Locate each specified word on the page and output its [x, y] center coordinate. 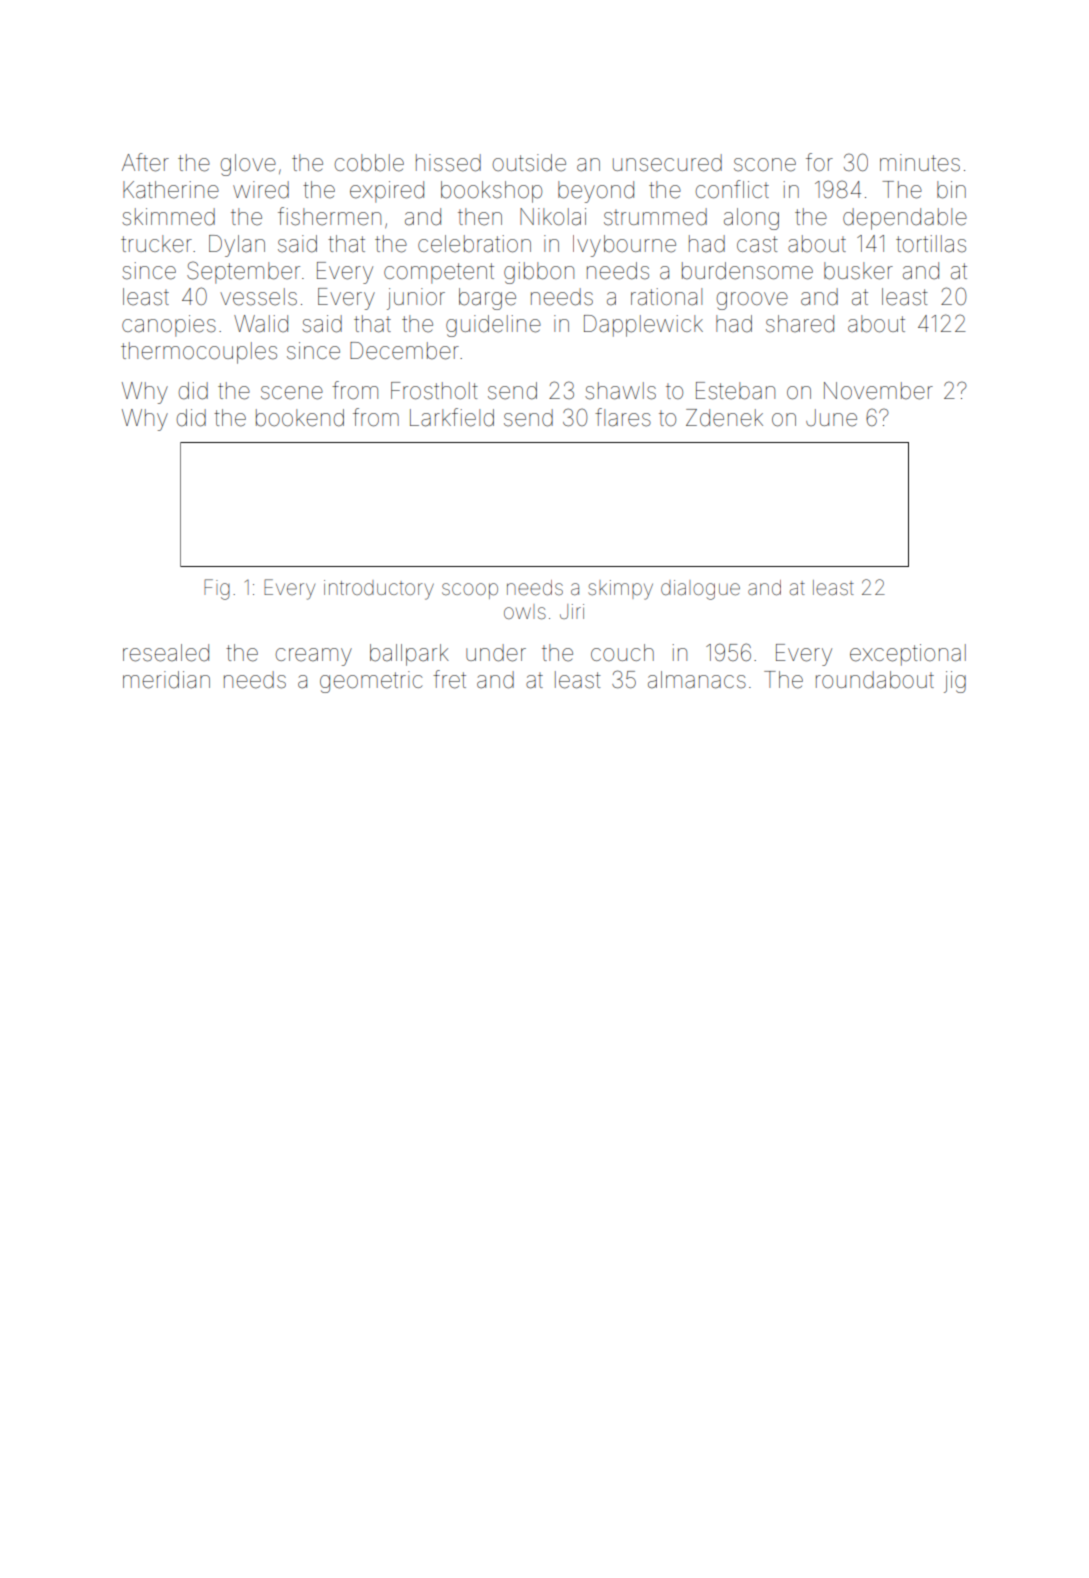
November [878, 391]
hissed [448, 163]
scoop [470, 591]
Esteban [735, 391]
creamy [314, 657]
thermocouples [199, 353]
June [831, 418]
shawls [620, 391]
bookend [300, 418]
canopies [169, 326]
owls [525, 611]
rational [666, 297]
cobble [369, 163]
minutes [920, 163]
